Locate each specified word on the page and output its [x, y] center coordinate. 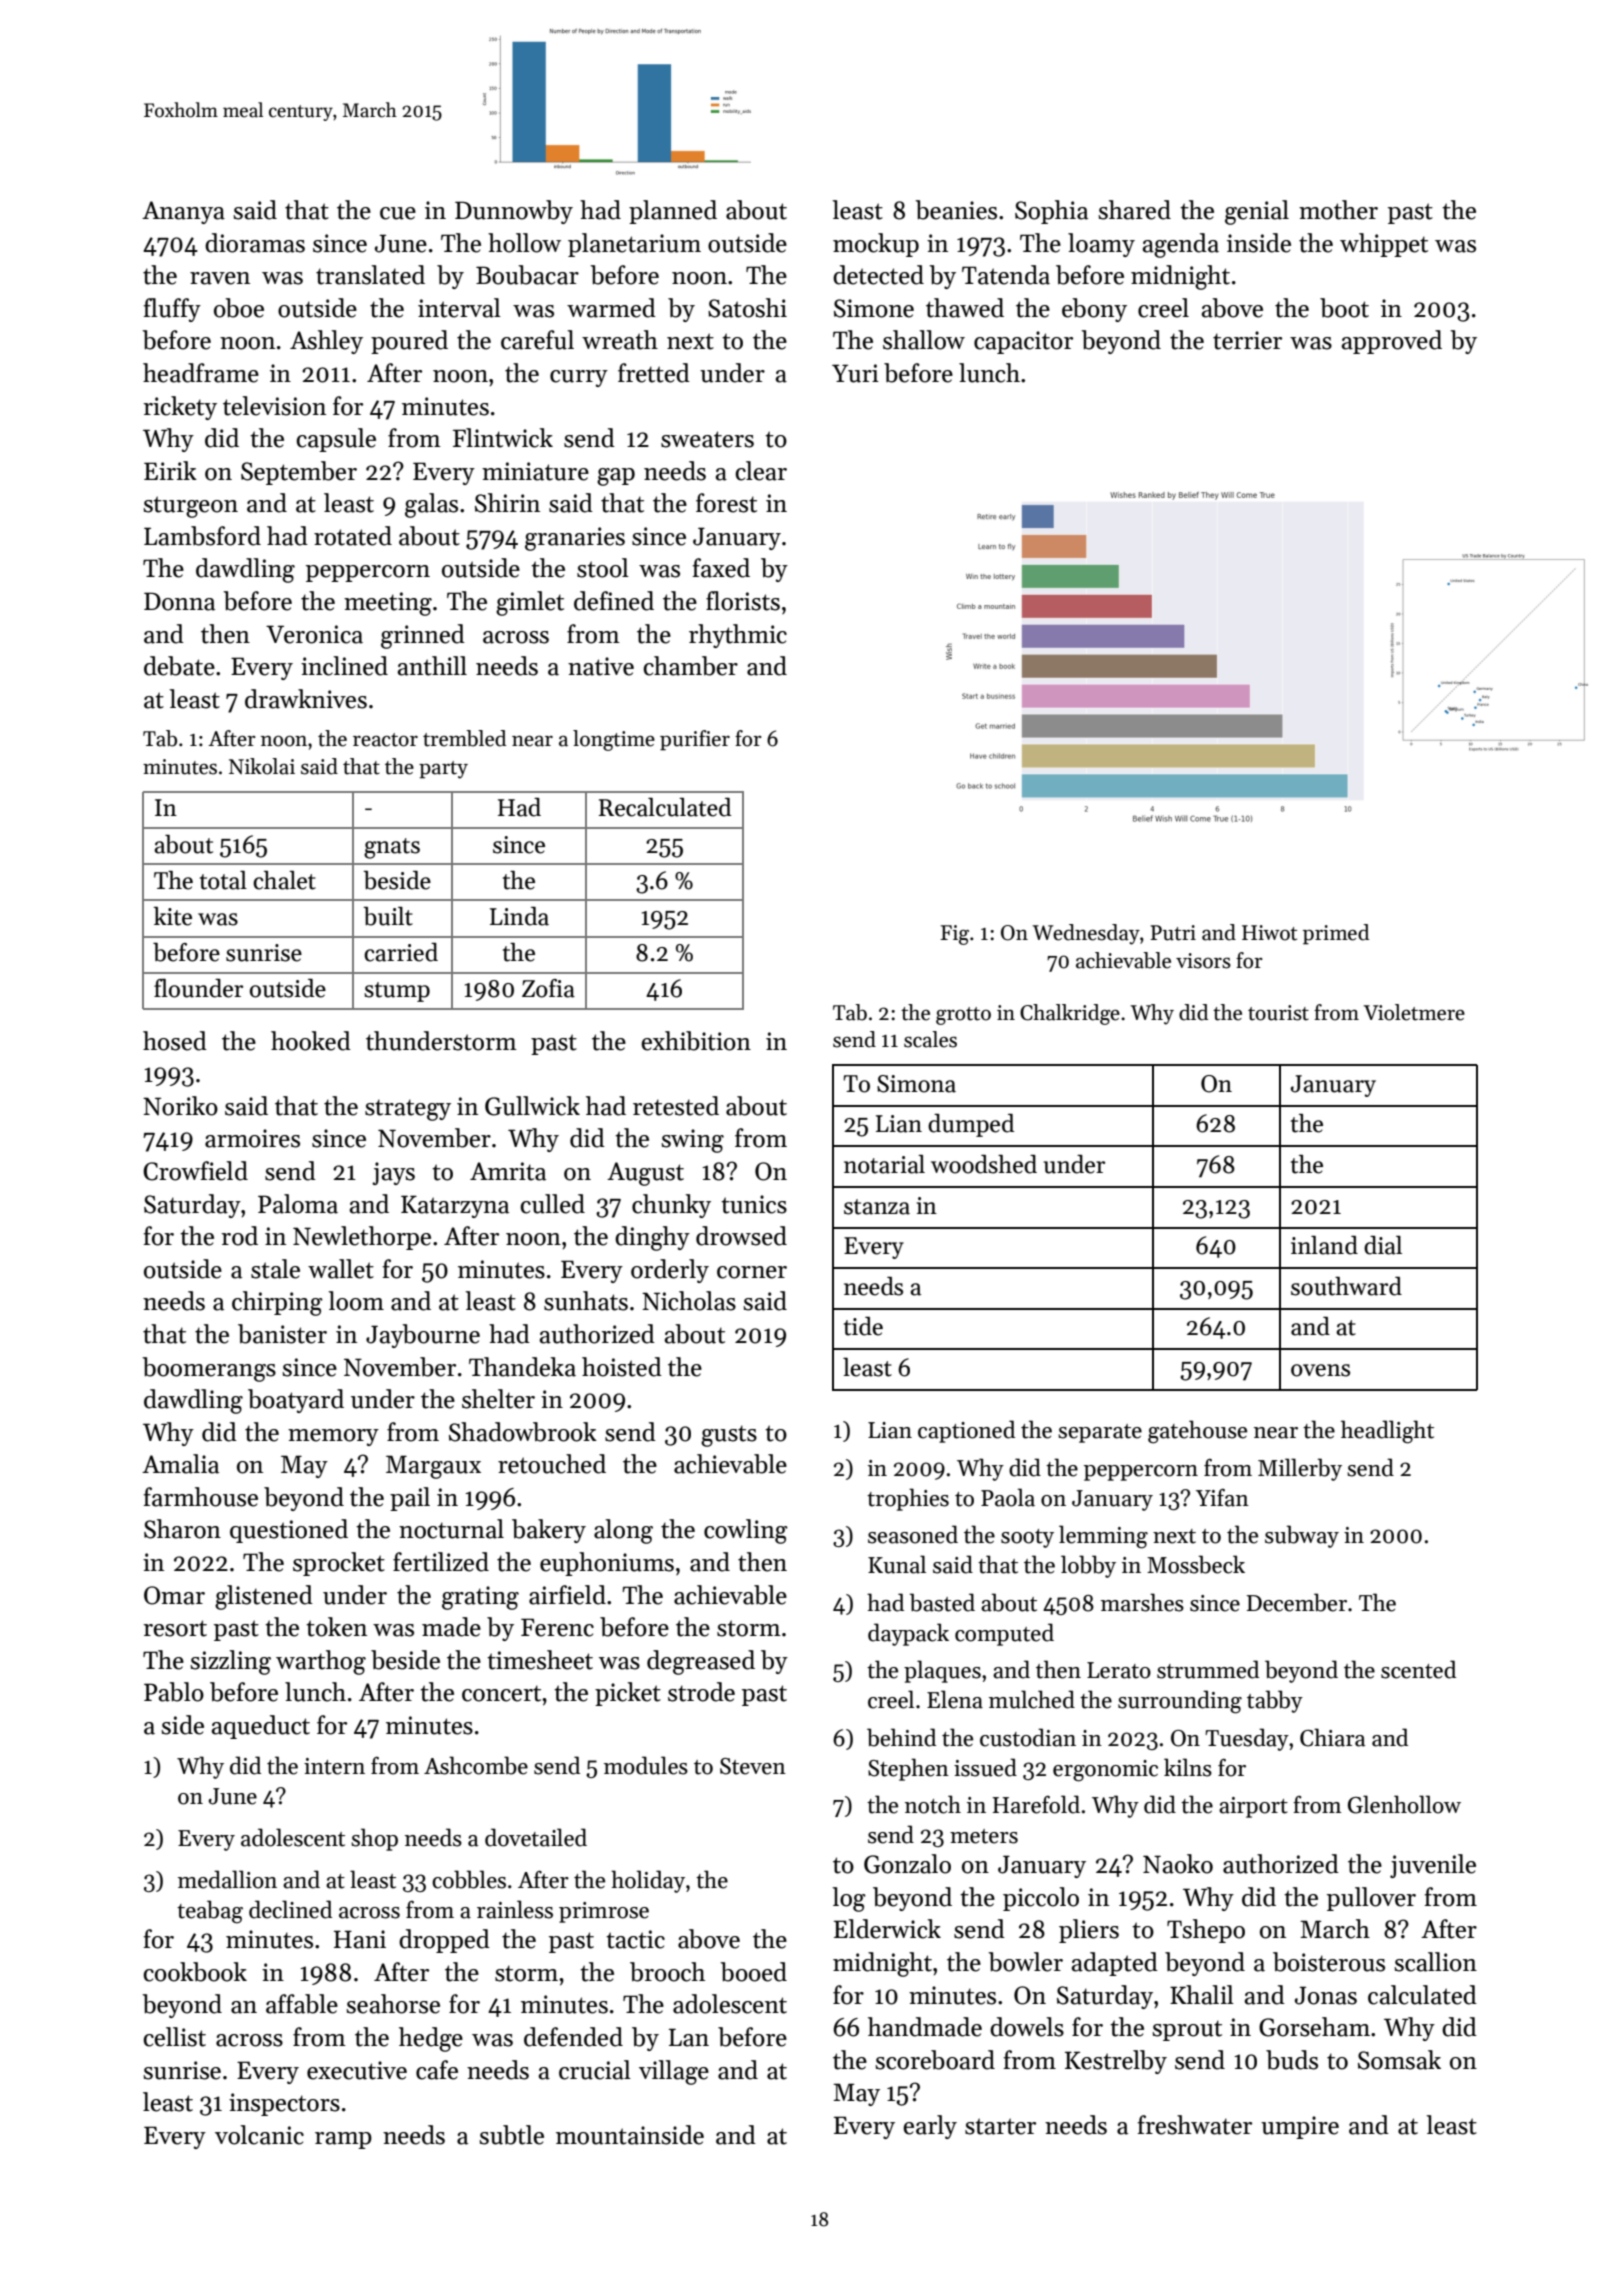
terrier [1247, 340]
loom [356, 1301]
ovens [1320, 1370]
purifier [695, 740]
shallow [924, 340]
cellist [174, 2037]
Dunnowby [514, 212]
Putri [1173, 933]
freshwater [1195, 2125]
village [674, 2072]
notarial [884, 1164]
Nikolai [262, 766]
